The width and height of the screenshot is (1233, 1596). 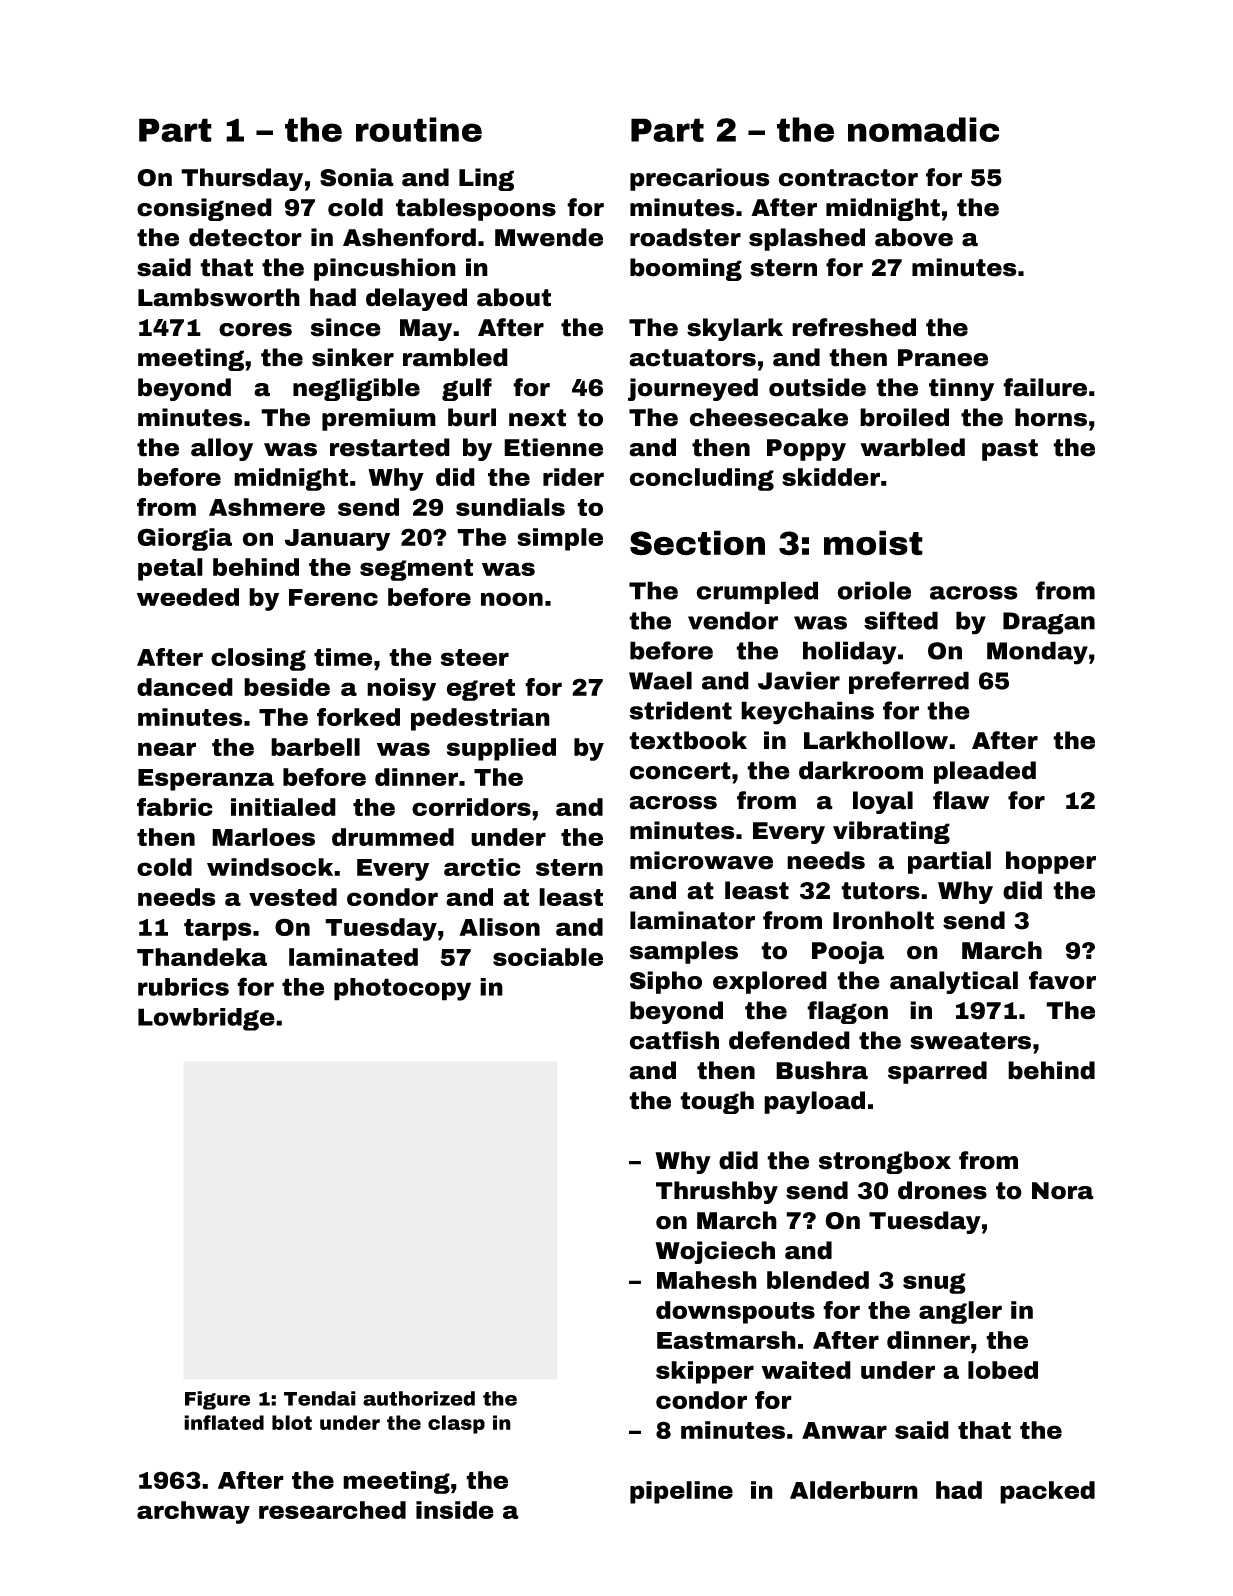 What do you see at coordinates (217, 1400) in the screenshot?
I see `Figure` at bounding box center [217, 1400].
